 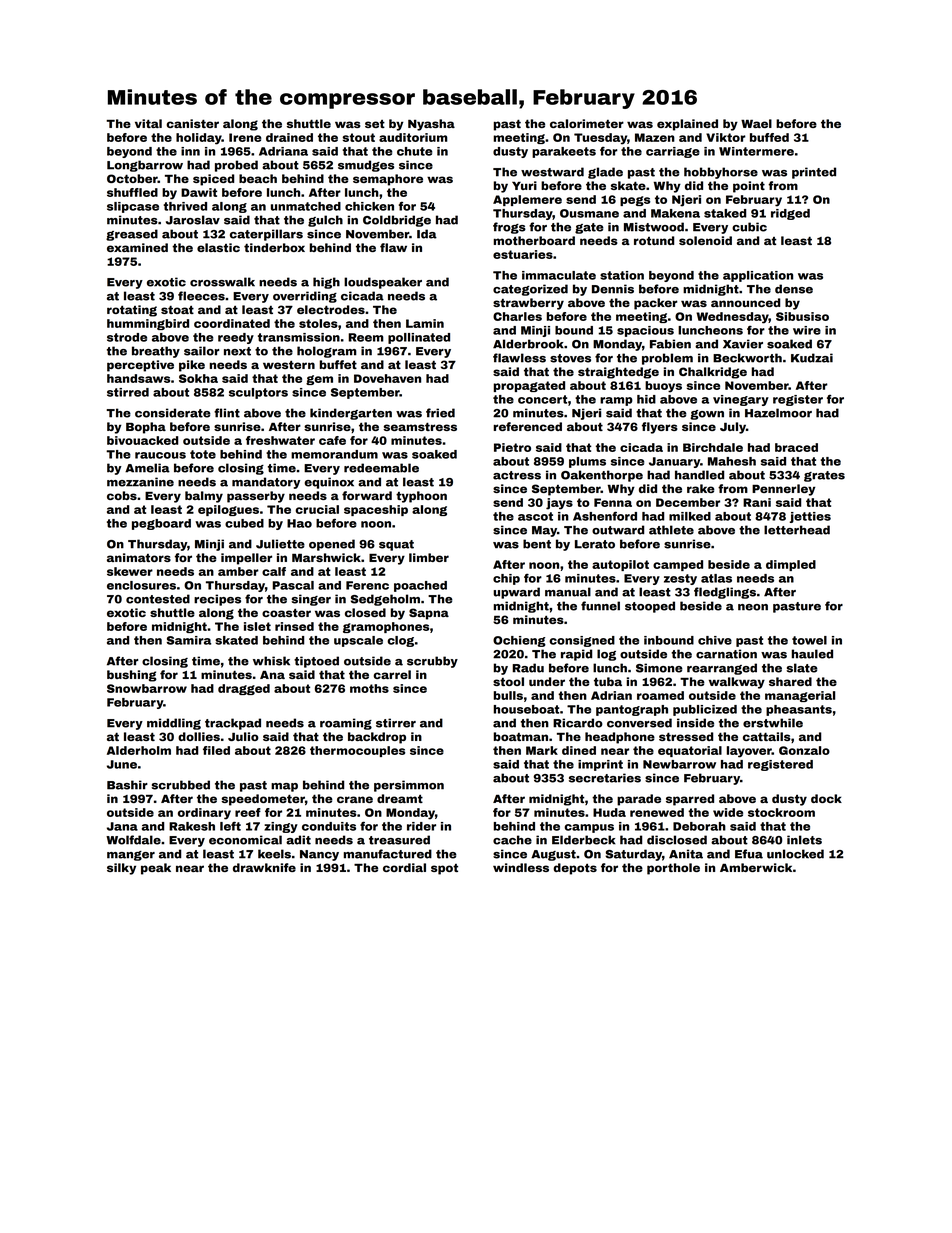 I want to click on handsaws, so click(x=138, y=378).
